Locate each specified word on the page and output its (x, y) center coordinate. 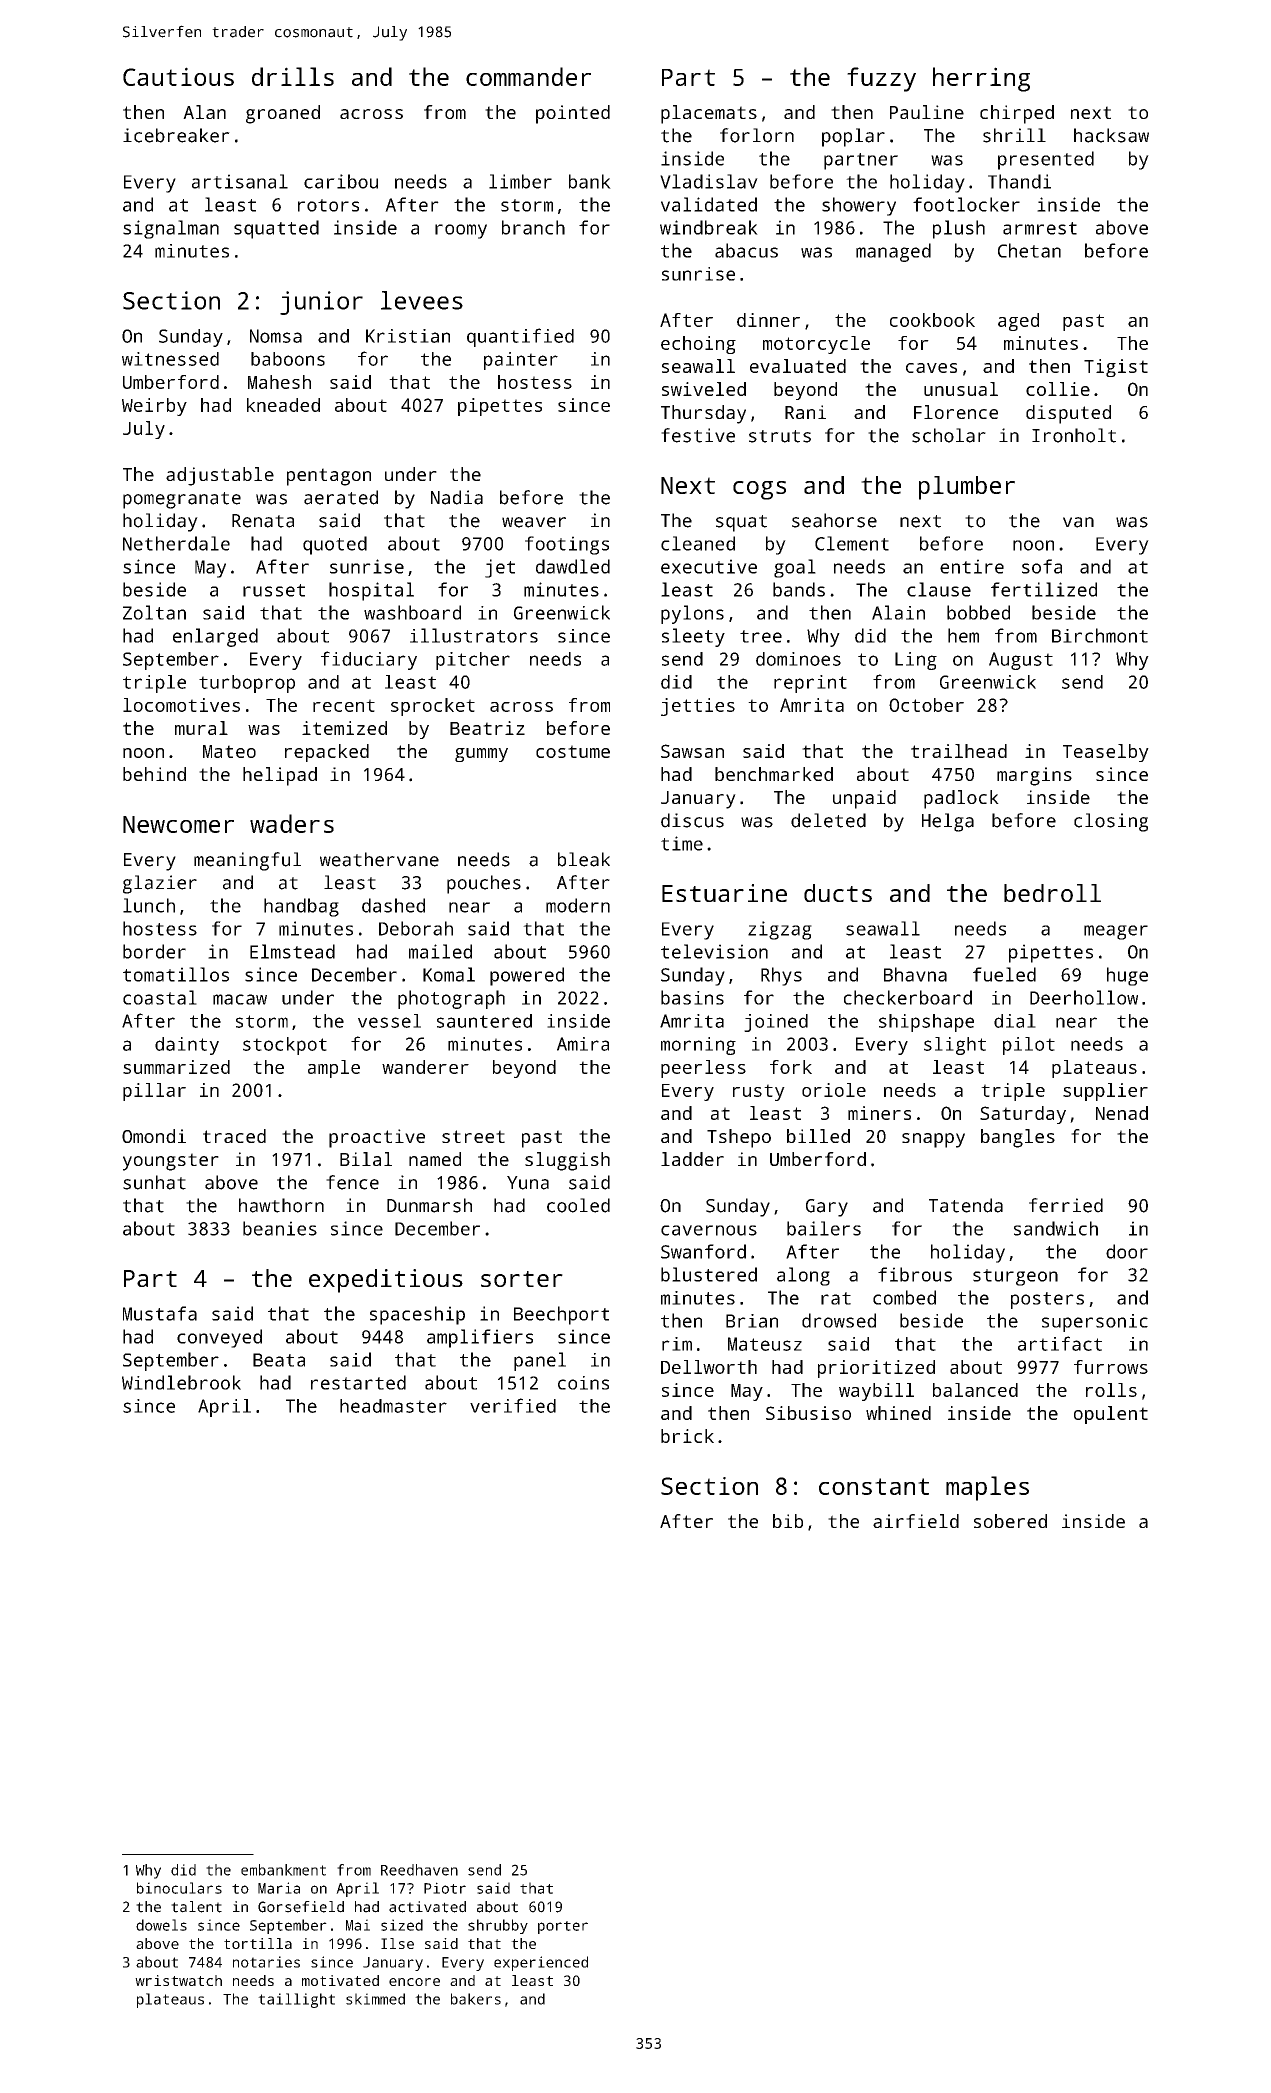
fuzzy (881, 79)
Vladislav (709, 181)
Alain (898, 612)
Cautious (178, 76)
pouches (484, 884)
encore (414, 1982)
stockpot (285, 1046)
